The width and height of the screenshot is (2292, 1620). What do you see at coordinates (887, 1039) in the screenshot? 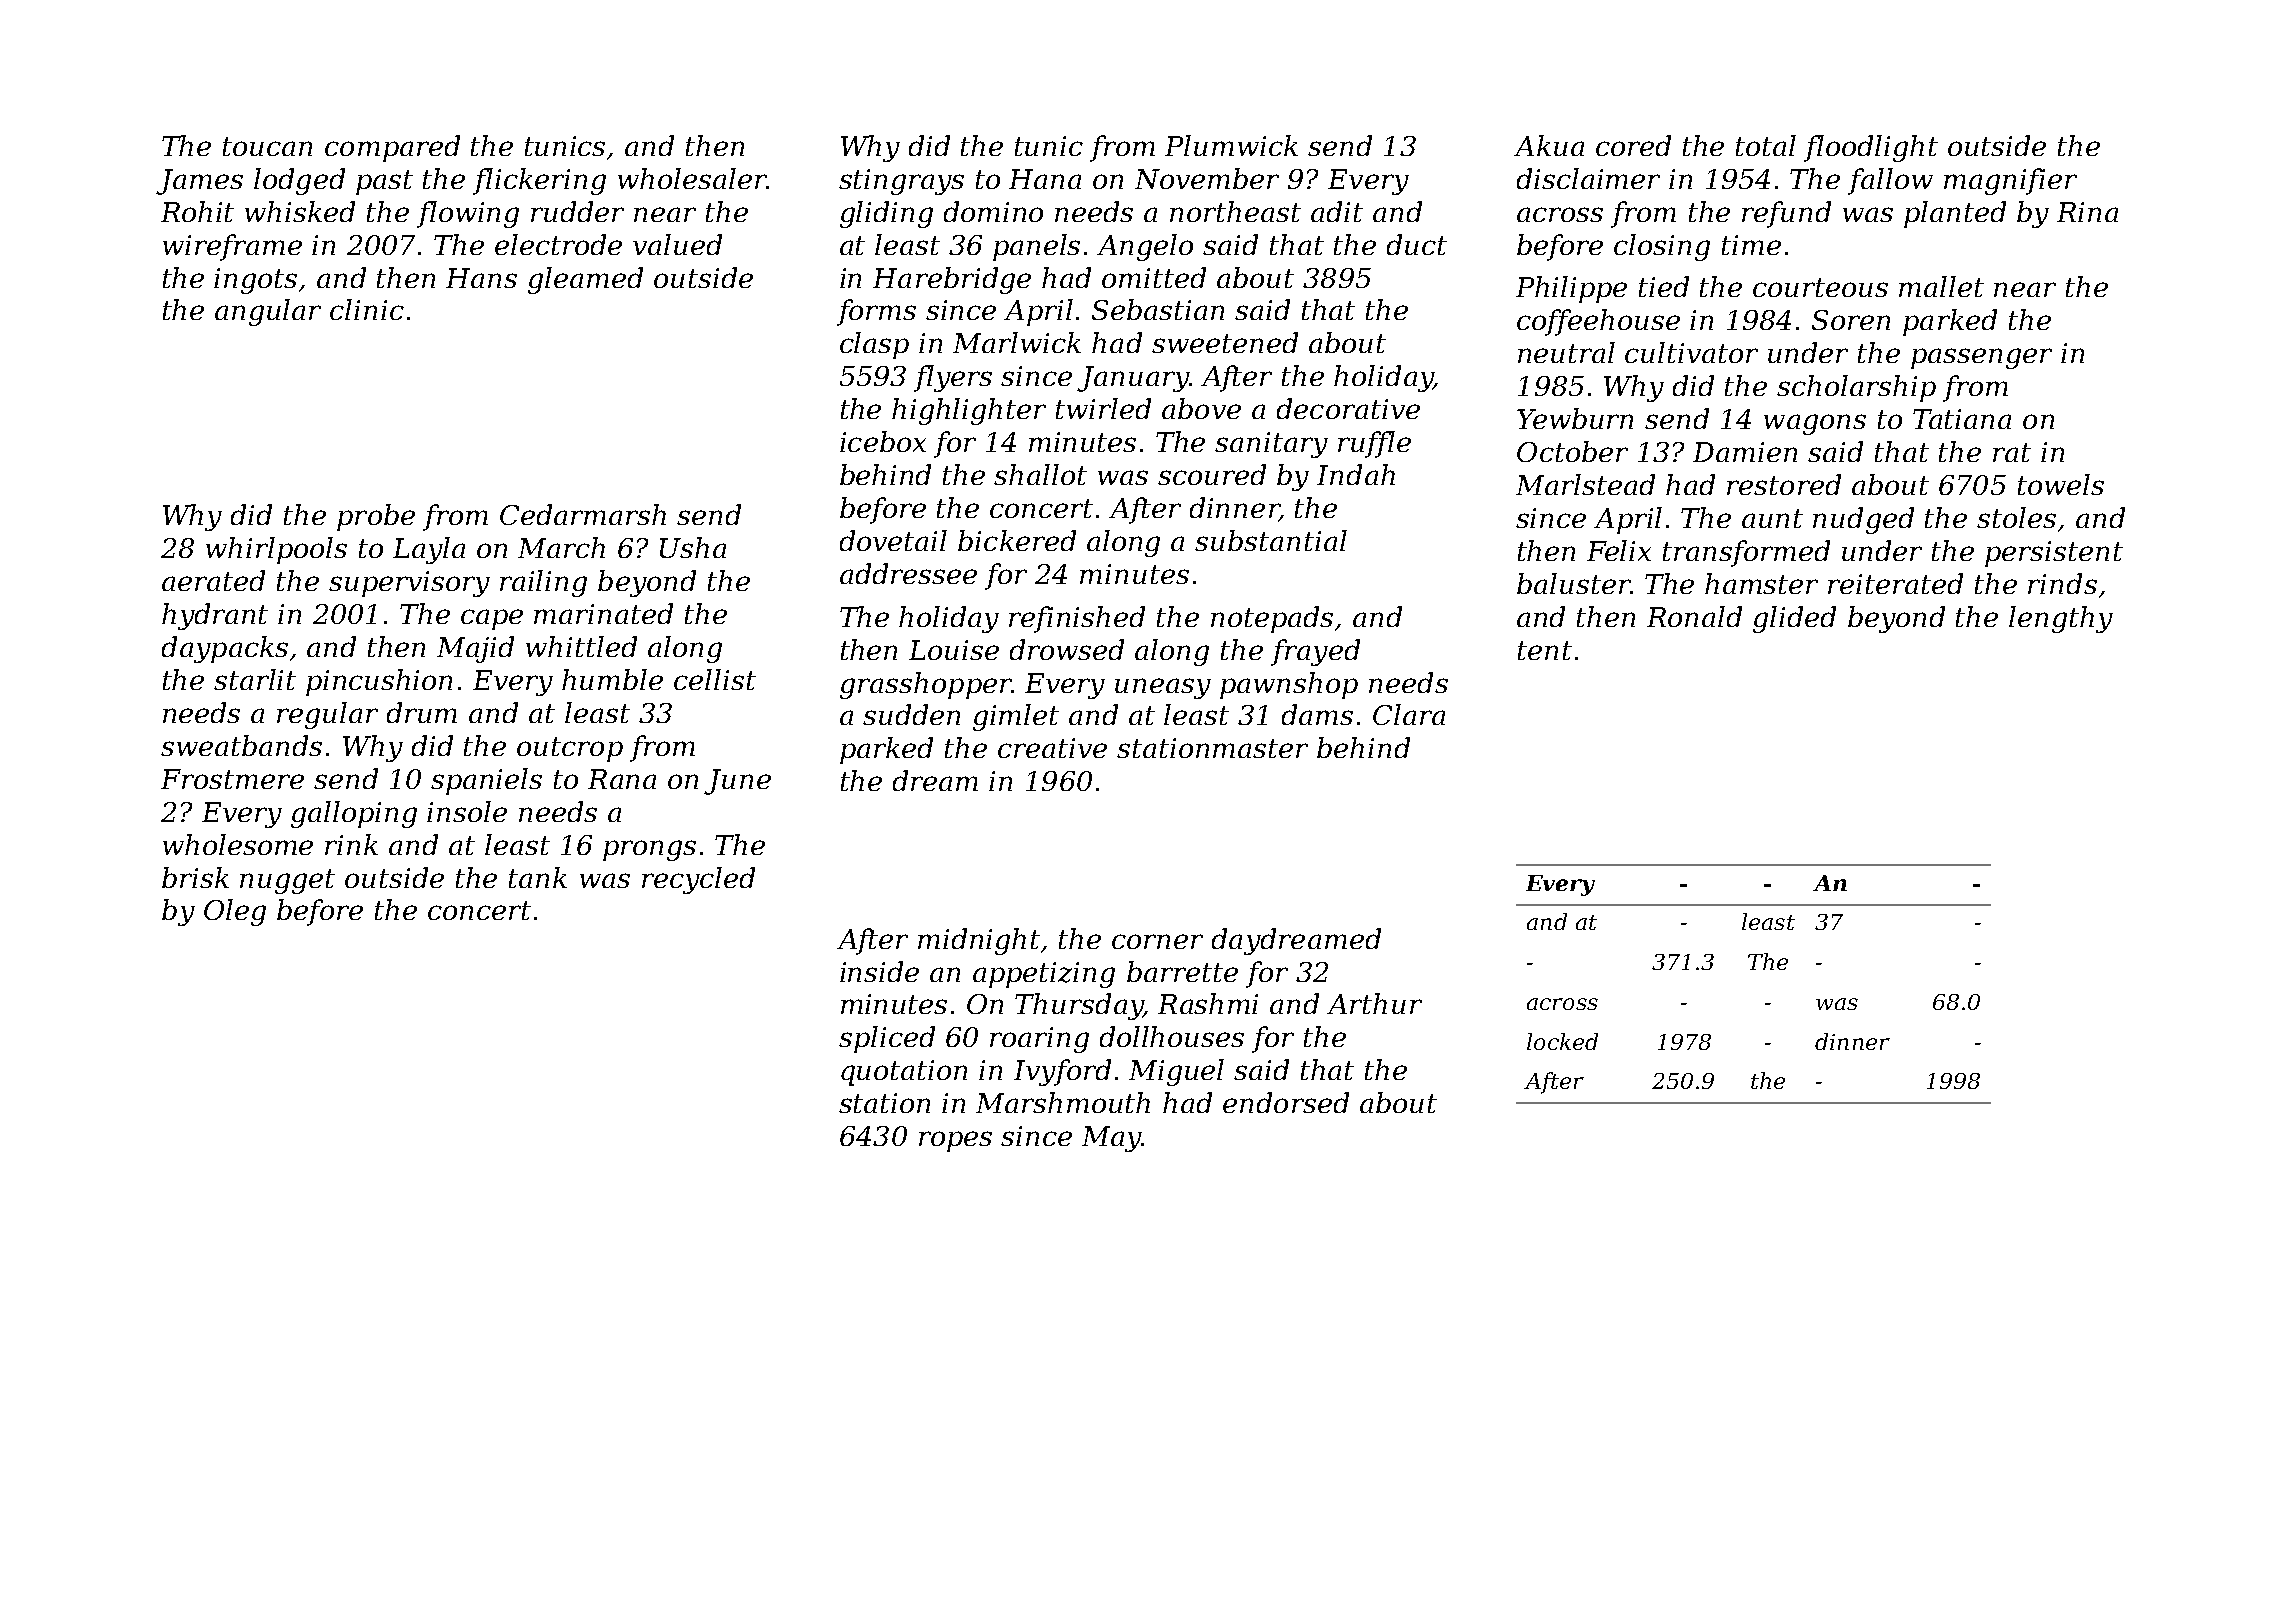
I see `spliced` at bounding box center [887, 1039].
